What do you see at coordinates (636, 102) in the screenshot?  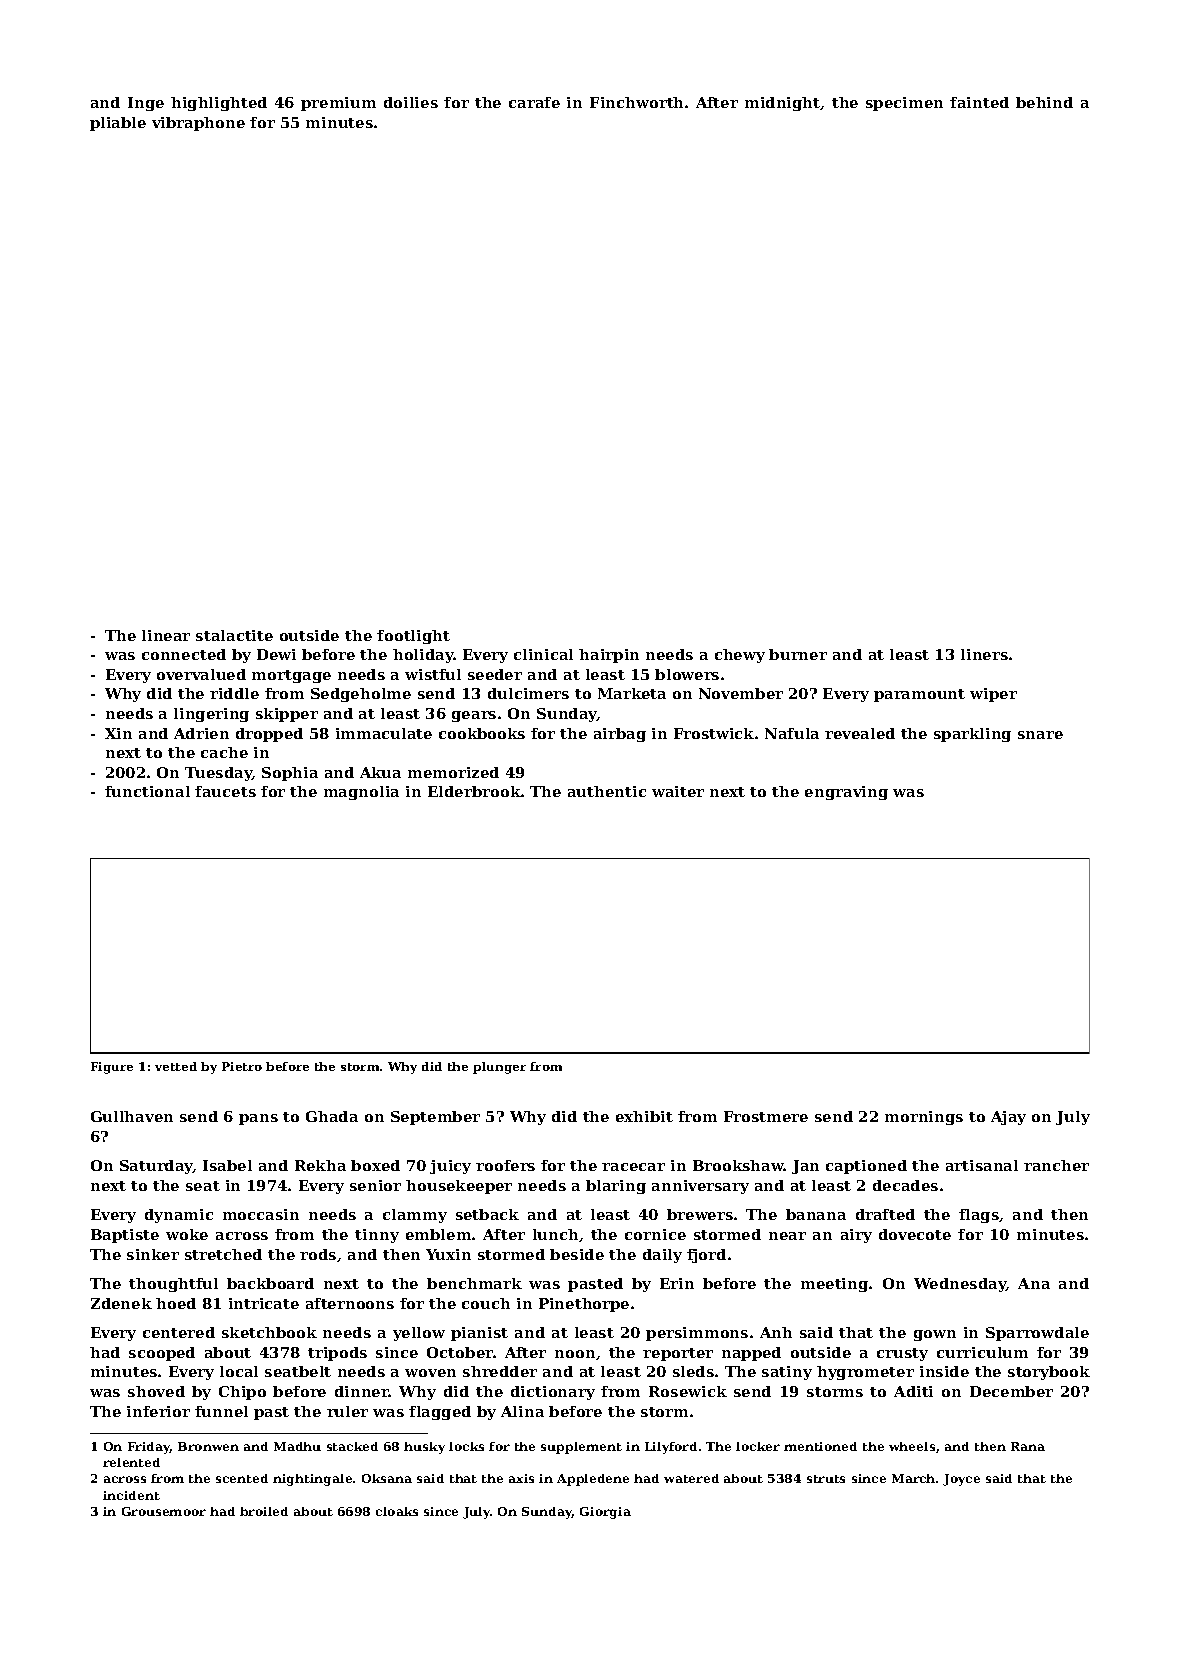 I see `Finchworth` at bounding box center [636, 102].
